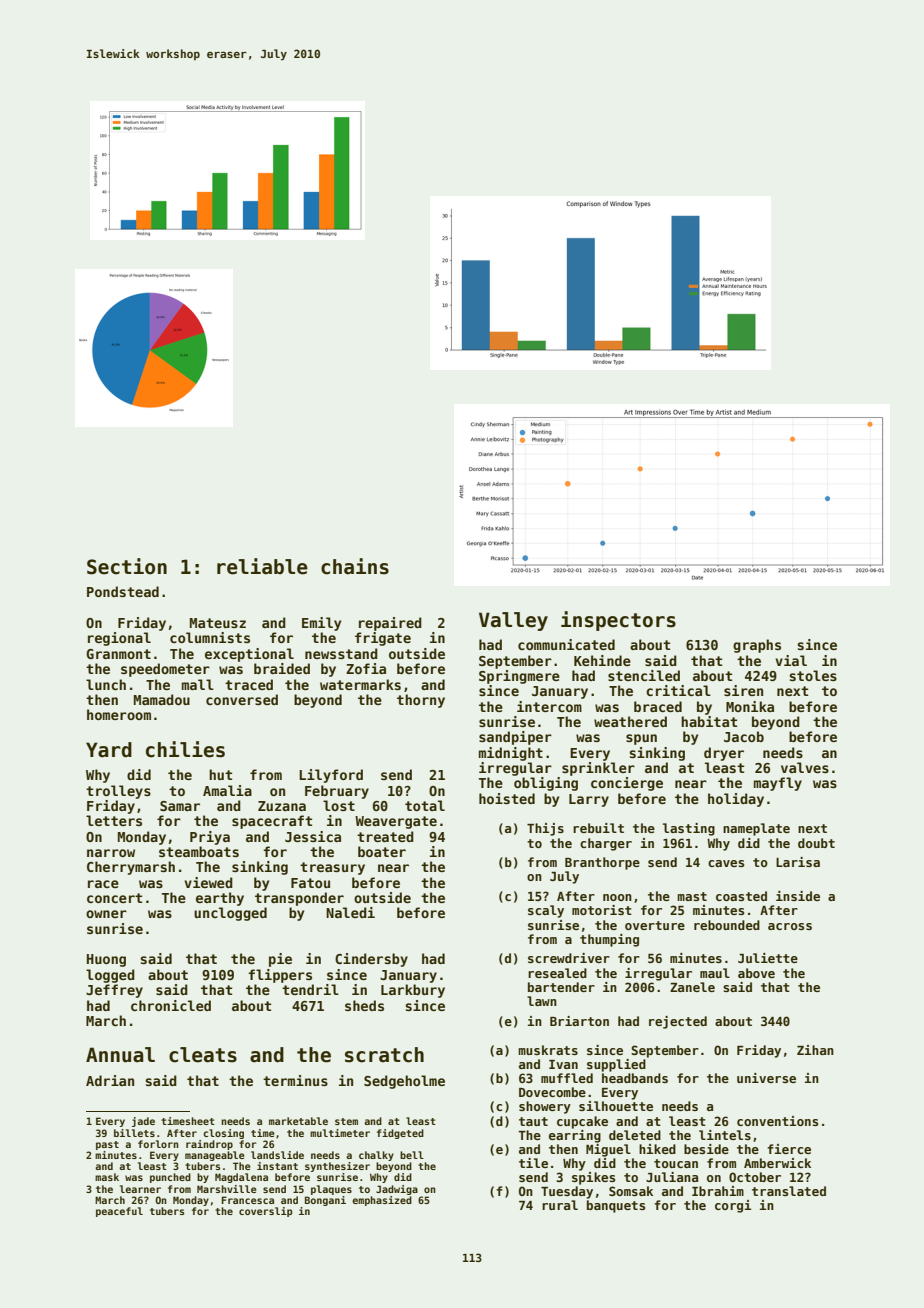  What do you see at coordinates (616, 1106) in the screenshot?
I see `silhouette` at bounding box center [616, 1106].
